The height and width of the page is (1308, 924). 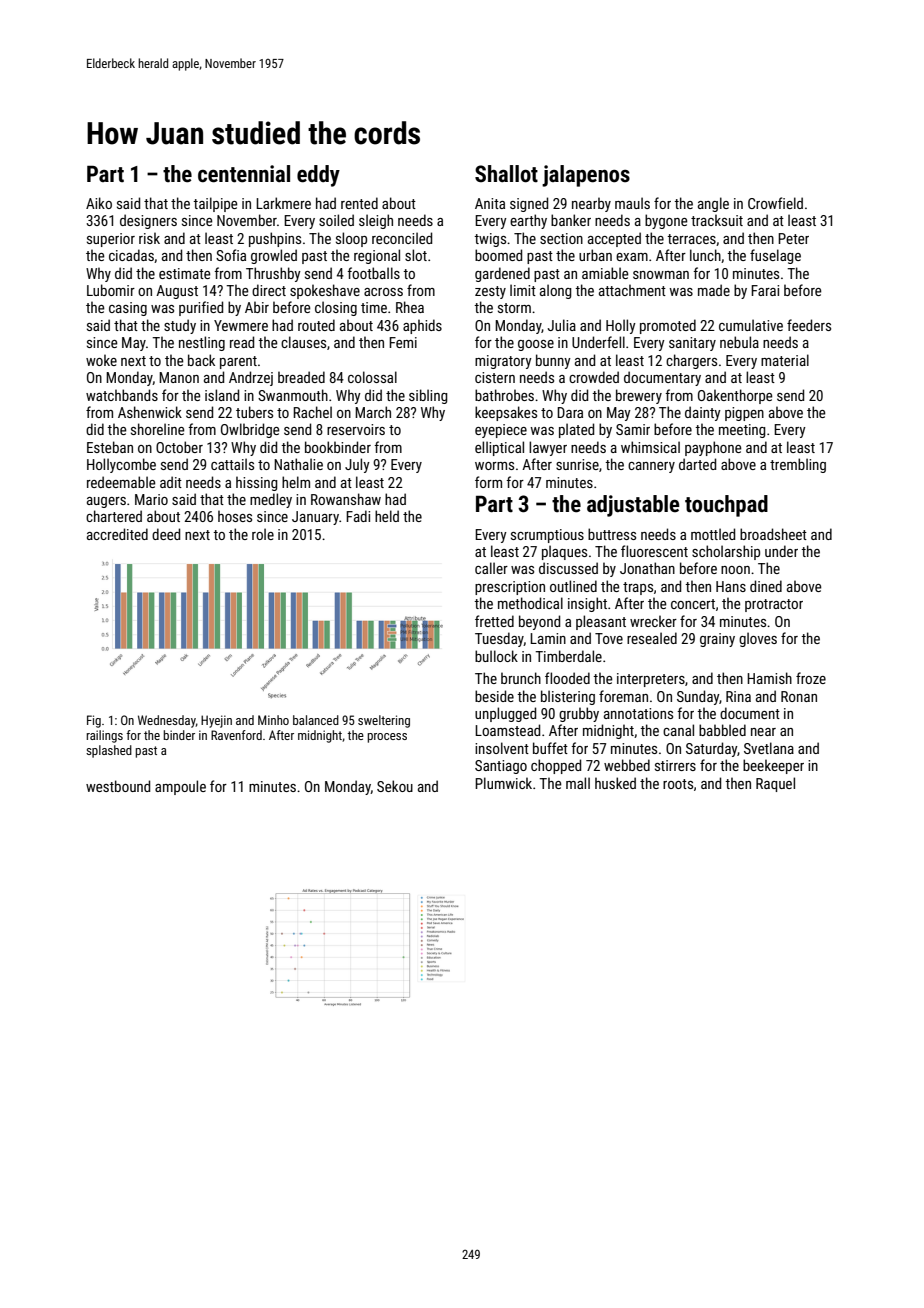 What do you see at coordinates (422, 326) in the page?
I see `aphids` at bounding box center [422, 326].
